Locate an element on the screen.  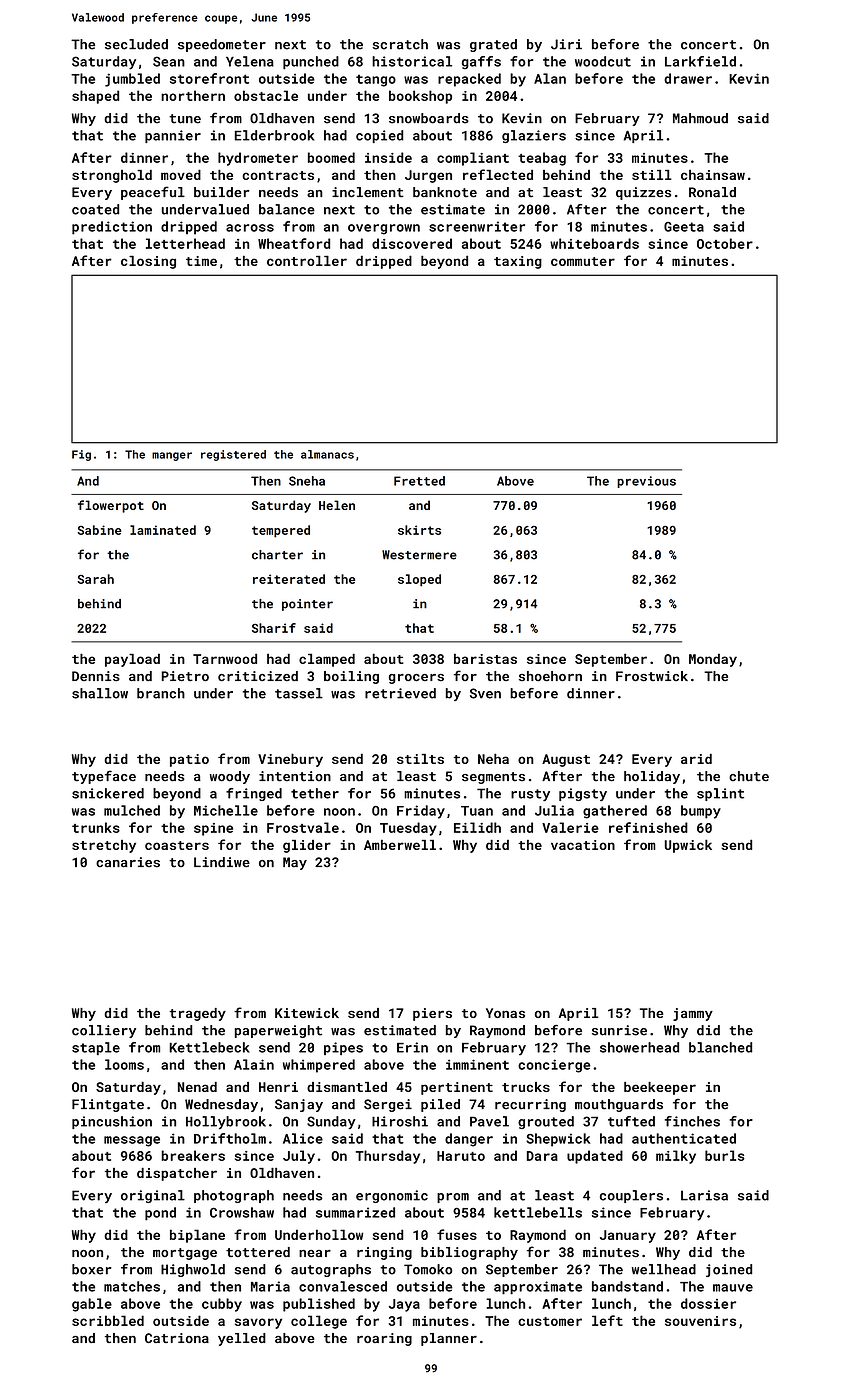
chainsaw is located at coordinates (713, 175).
